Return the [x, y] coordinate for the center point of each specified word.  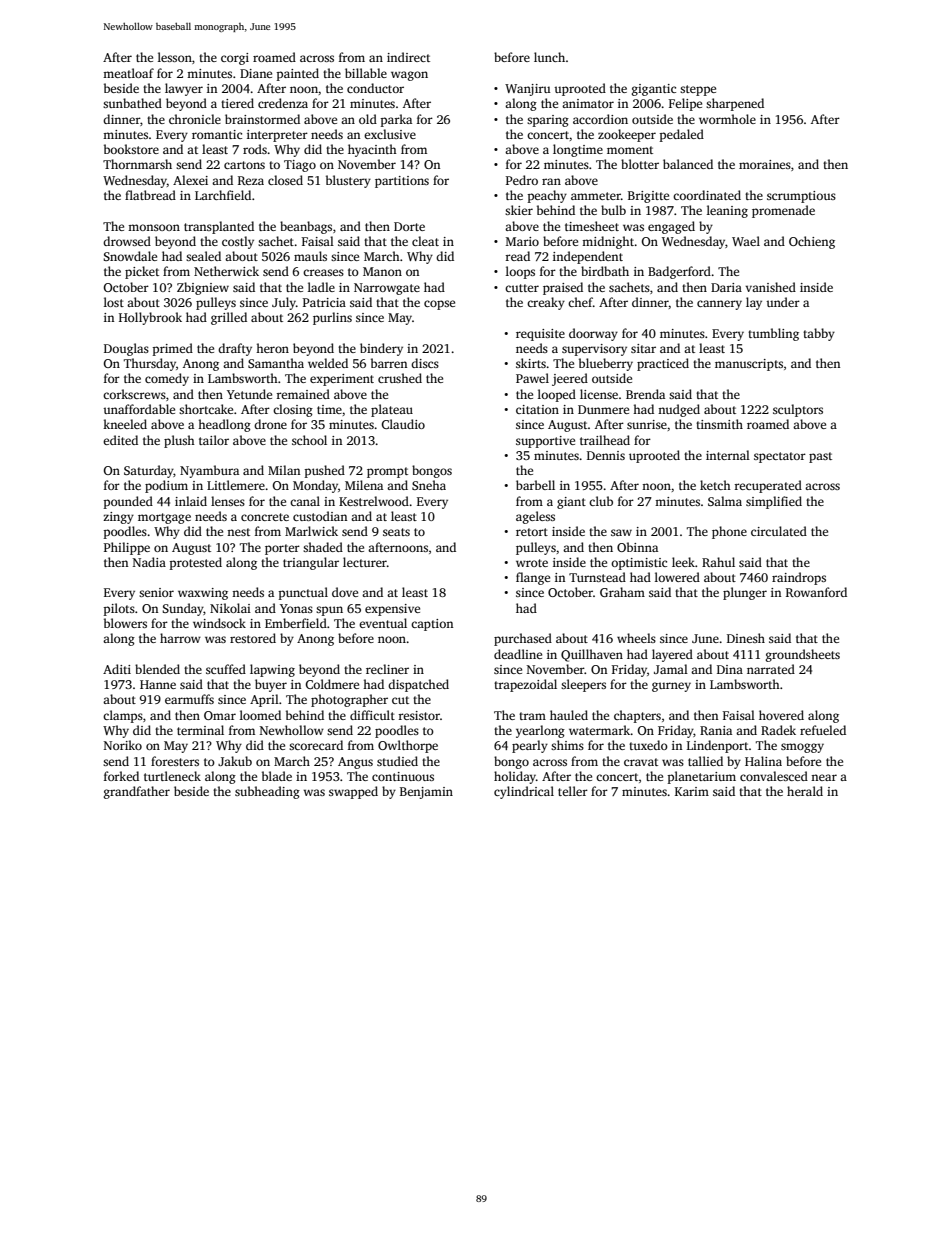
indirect [408, 57]
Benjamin [426, 793]
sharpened [735, 104]
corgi [235, 59]
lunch [549, 57]
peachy [547, 196]
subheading [267, 792]
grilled [229, 318]
